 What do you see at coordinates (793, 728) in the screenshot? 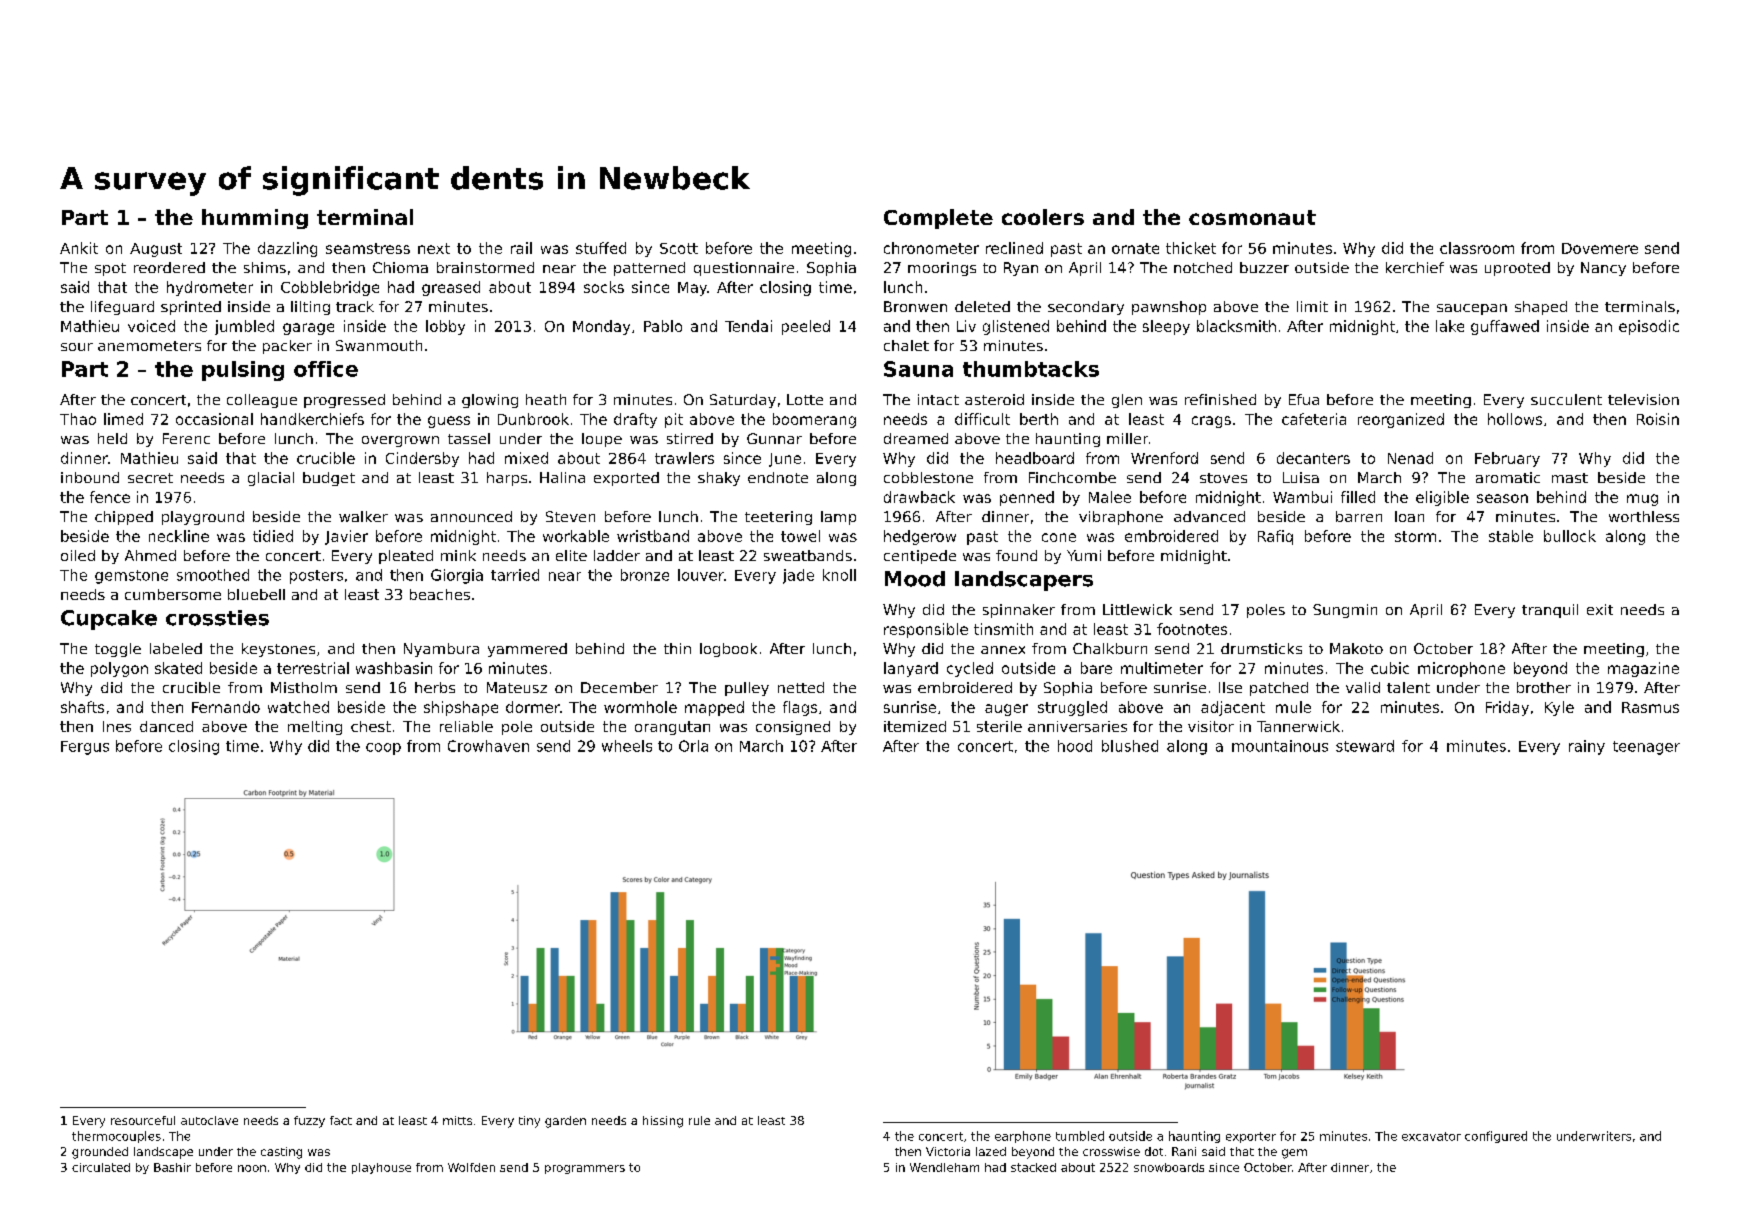
I see `consigned` at bounding box center [793, 728].
